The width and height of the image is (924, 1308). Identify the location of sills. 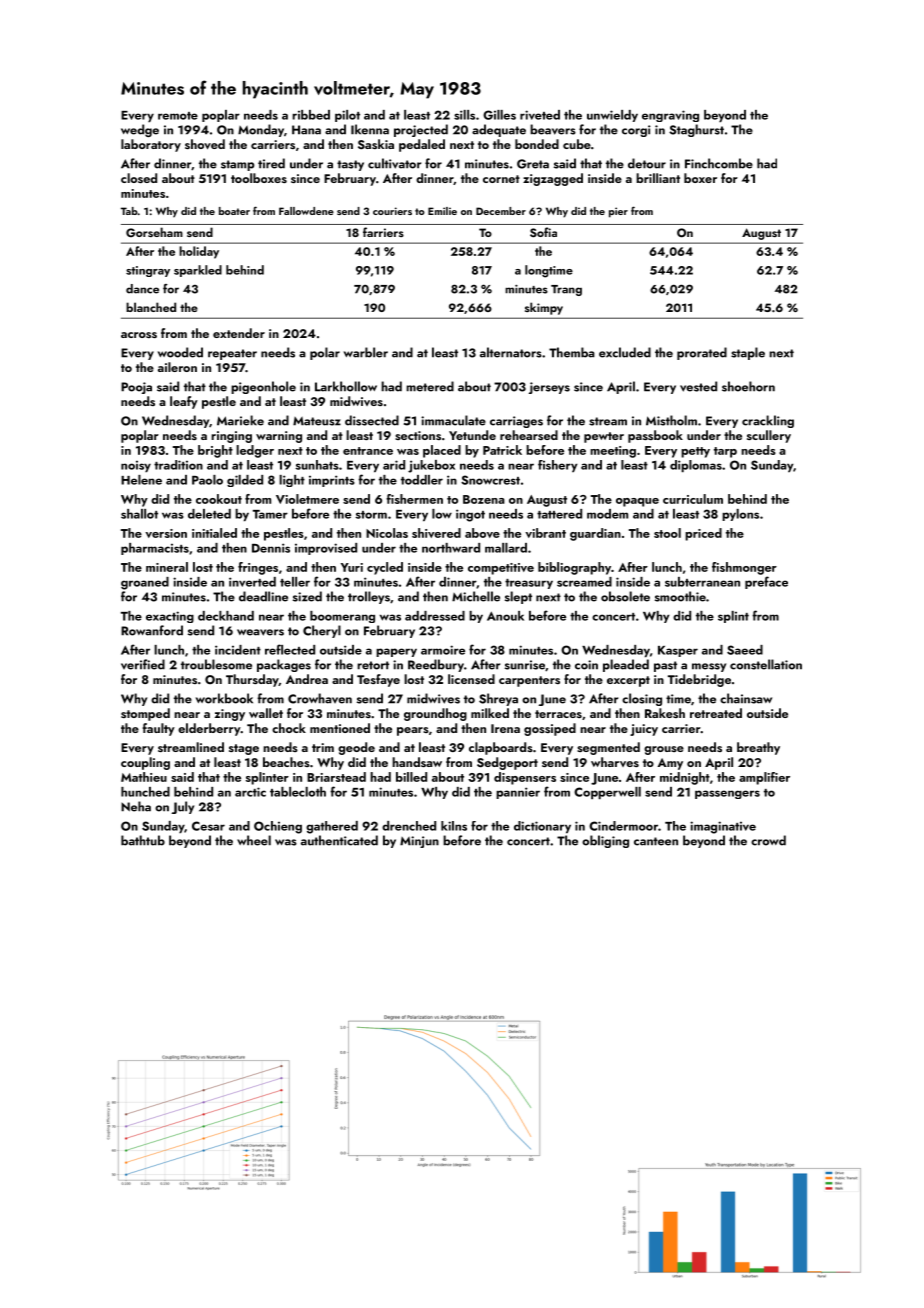
(464, 115).
